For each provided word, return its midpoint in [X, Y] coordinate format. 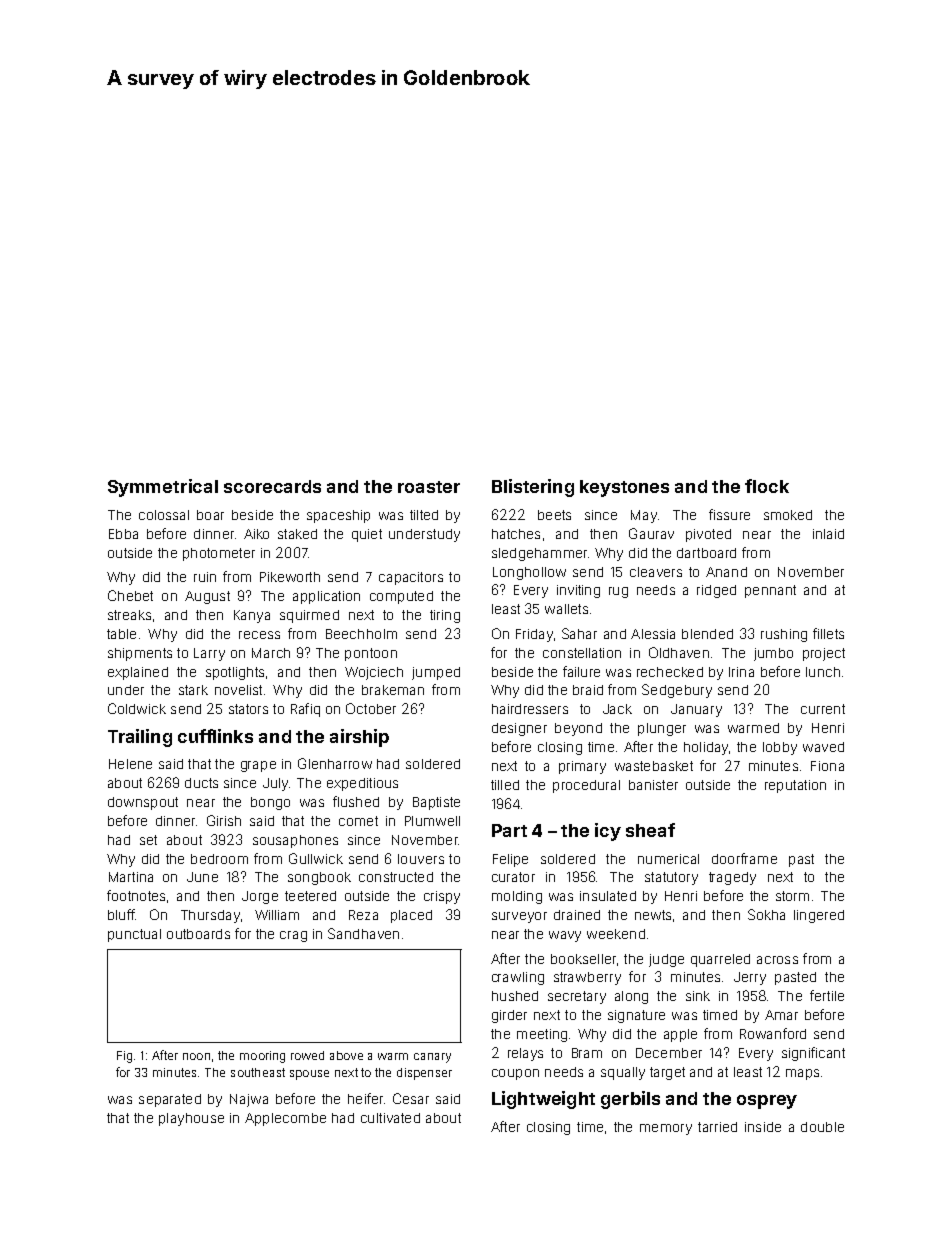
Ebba [123, 534]
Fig [124, 1057]
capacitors [411, 578]
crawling [518, 978]
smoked [788, 515]
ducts [201, 783]
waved [823, 747]
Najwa [249, 1100]
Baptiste [436, 803]
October [371, 708]
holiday [706, 748]
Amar [781, 1015]
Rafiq [305, 710]
